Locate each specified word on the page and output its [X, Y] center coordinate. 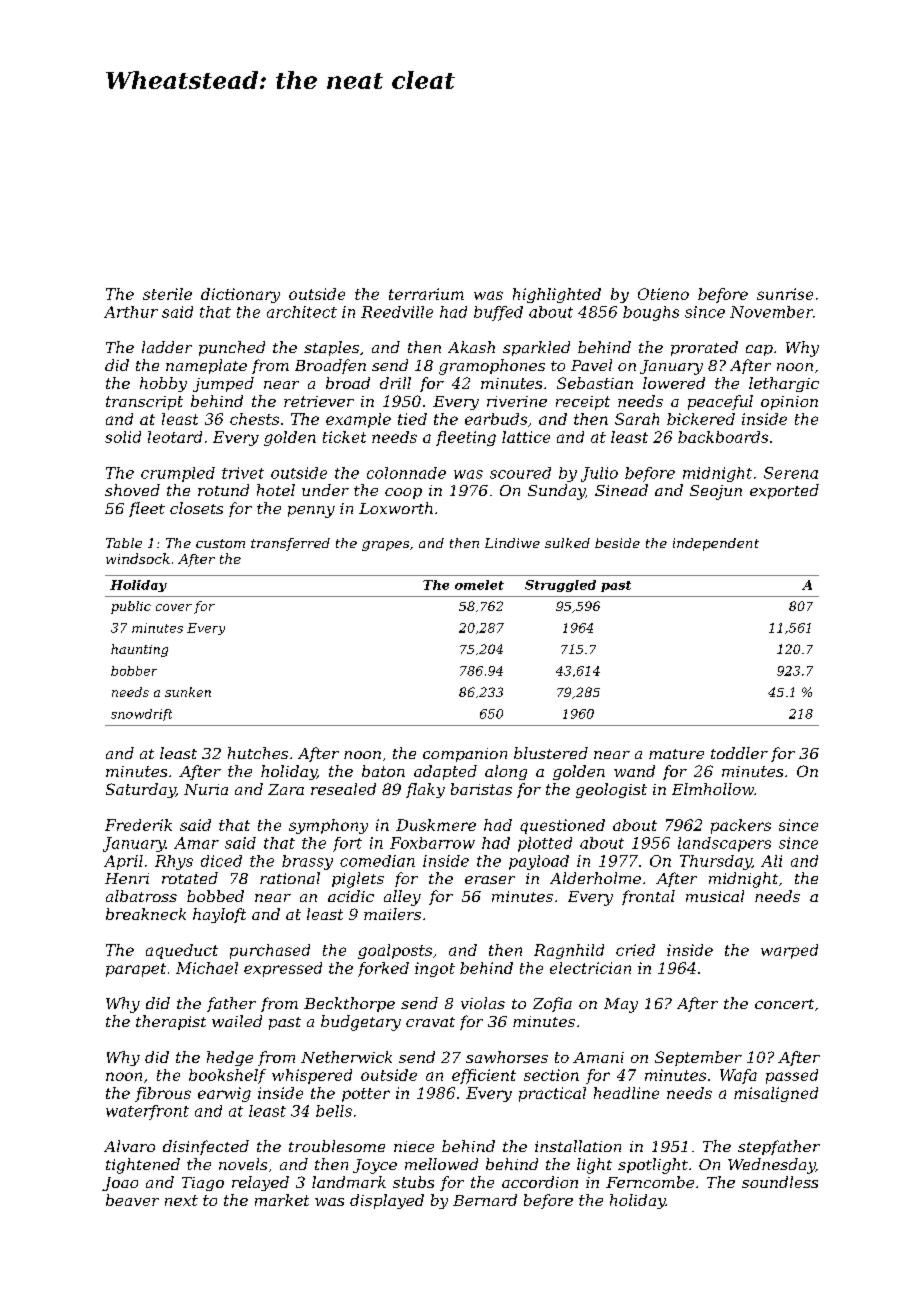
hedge [230, 1058]
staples [331, 348]
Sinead [621, 490]
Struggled [560, 586]
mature [676, 754]
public [131, 607]
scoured [520, 473]
